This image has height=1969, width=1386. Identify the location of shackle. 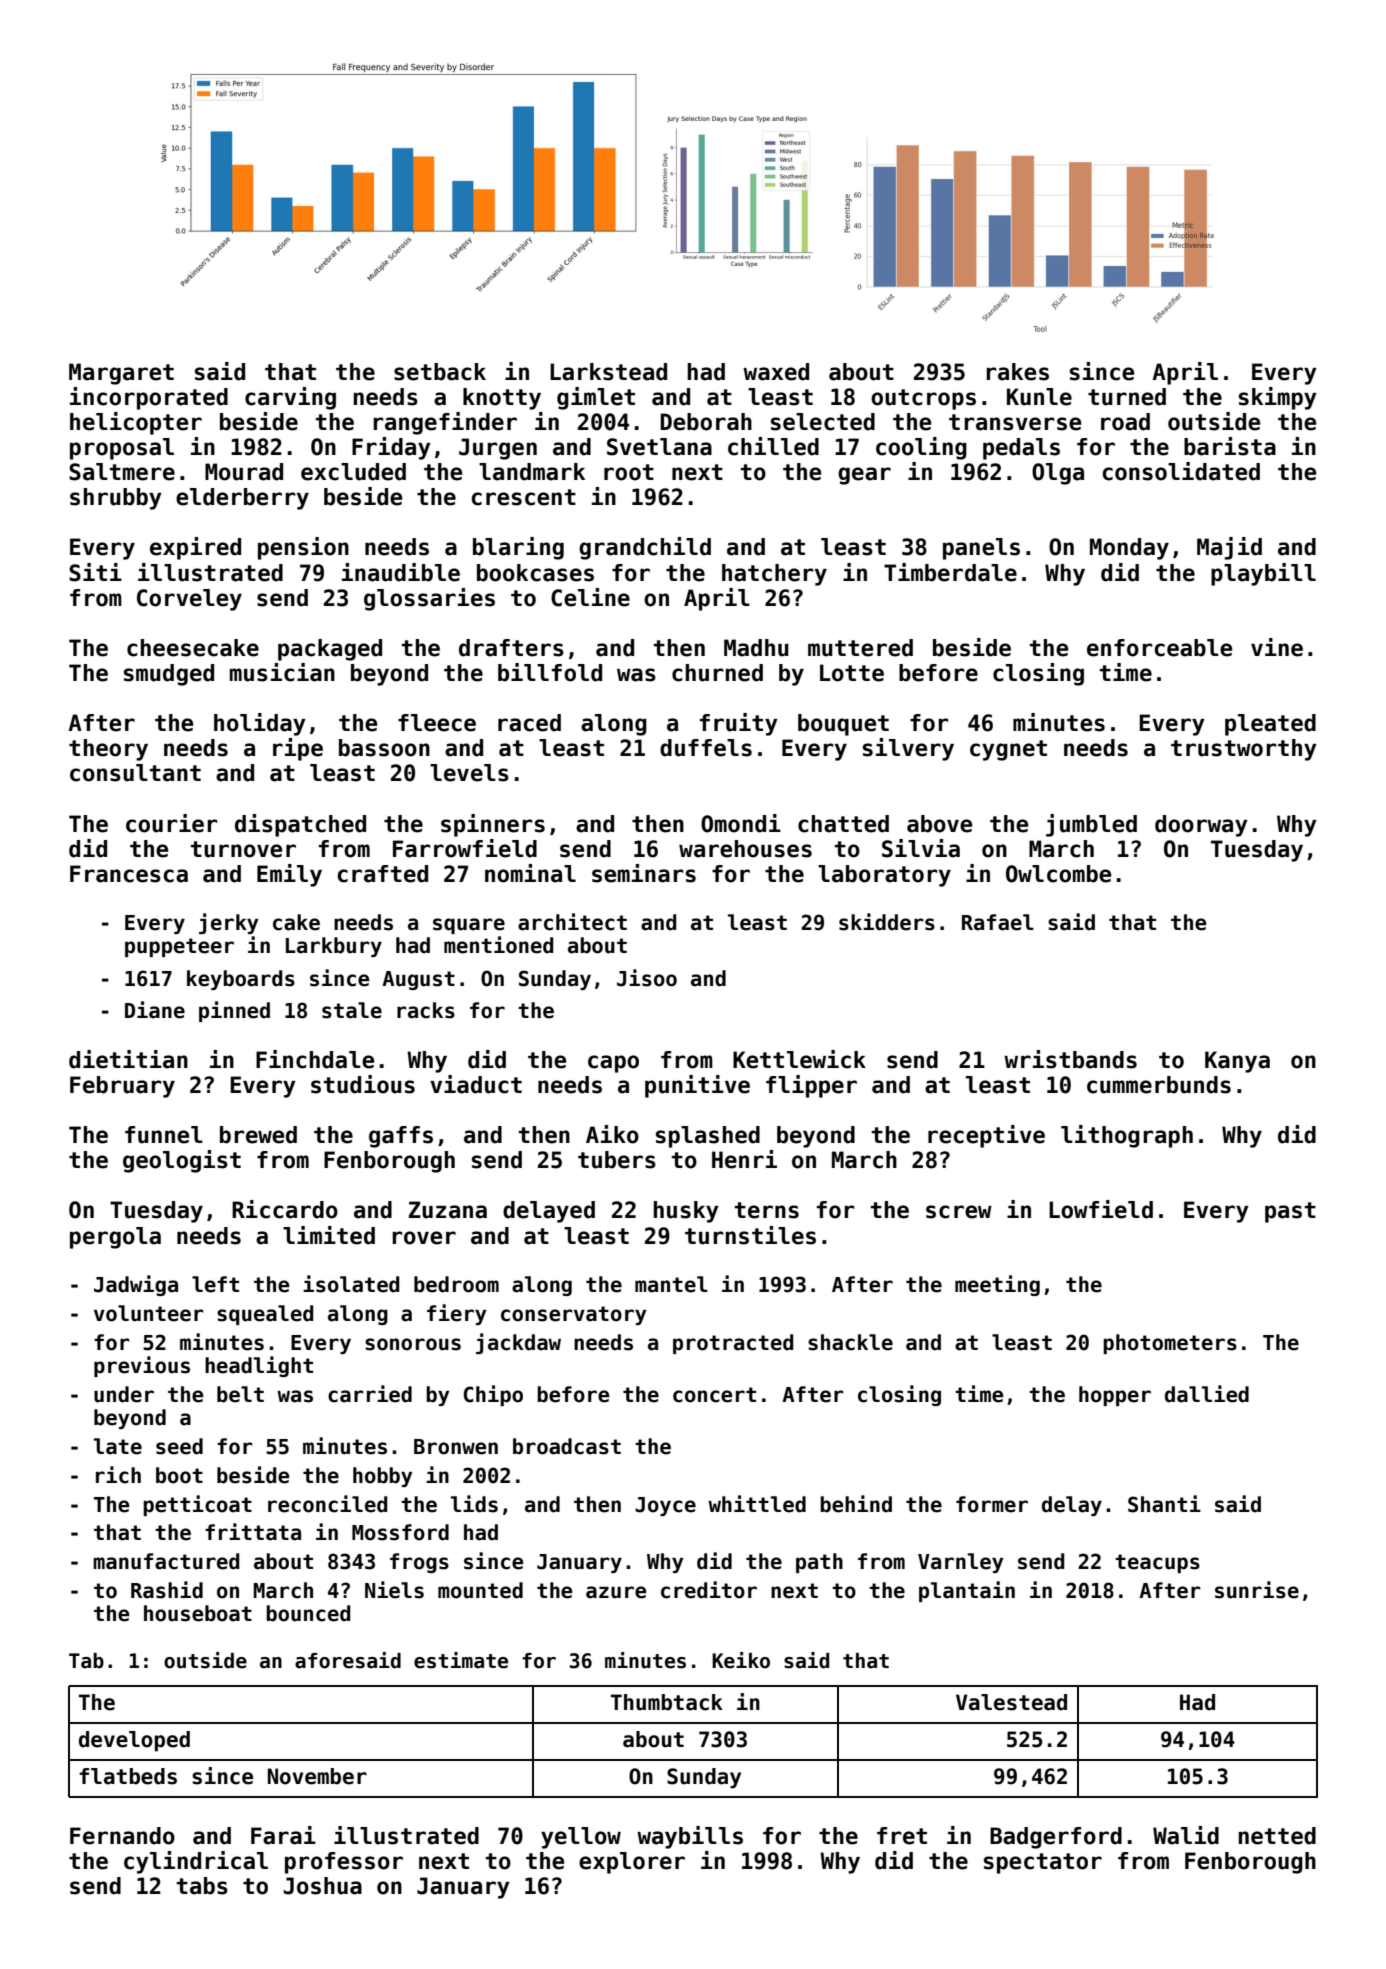
(850, 1342).
